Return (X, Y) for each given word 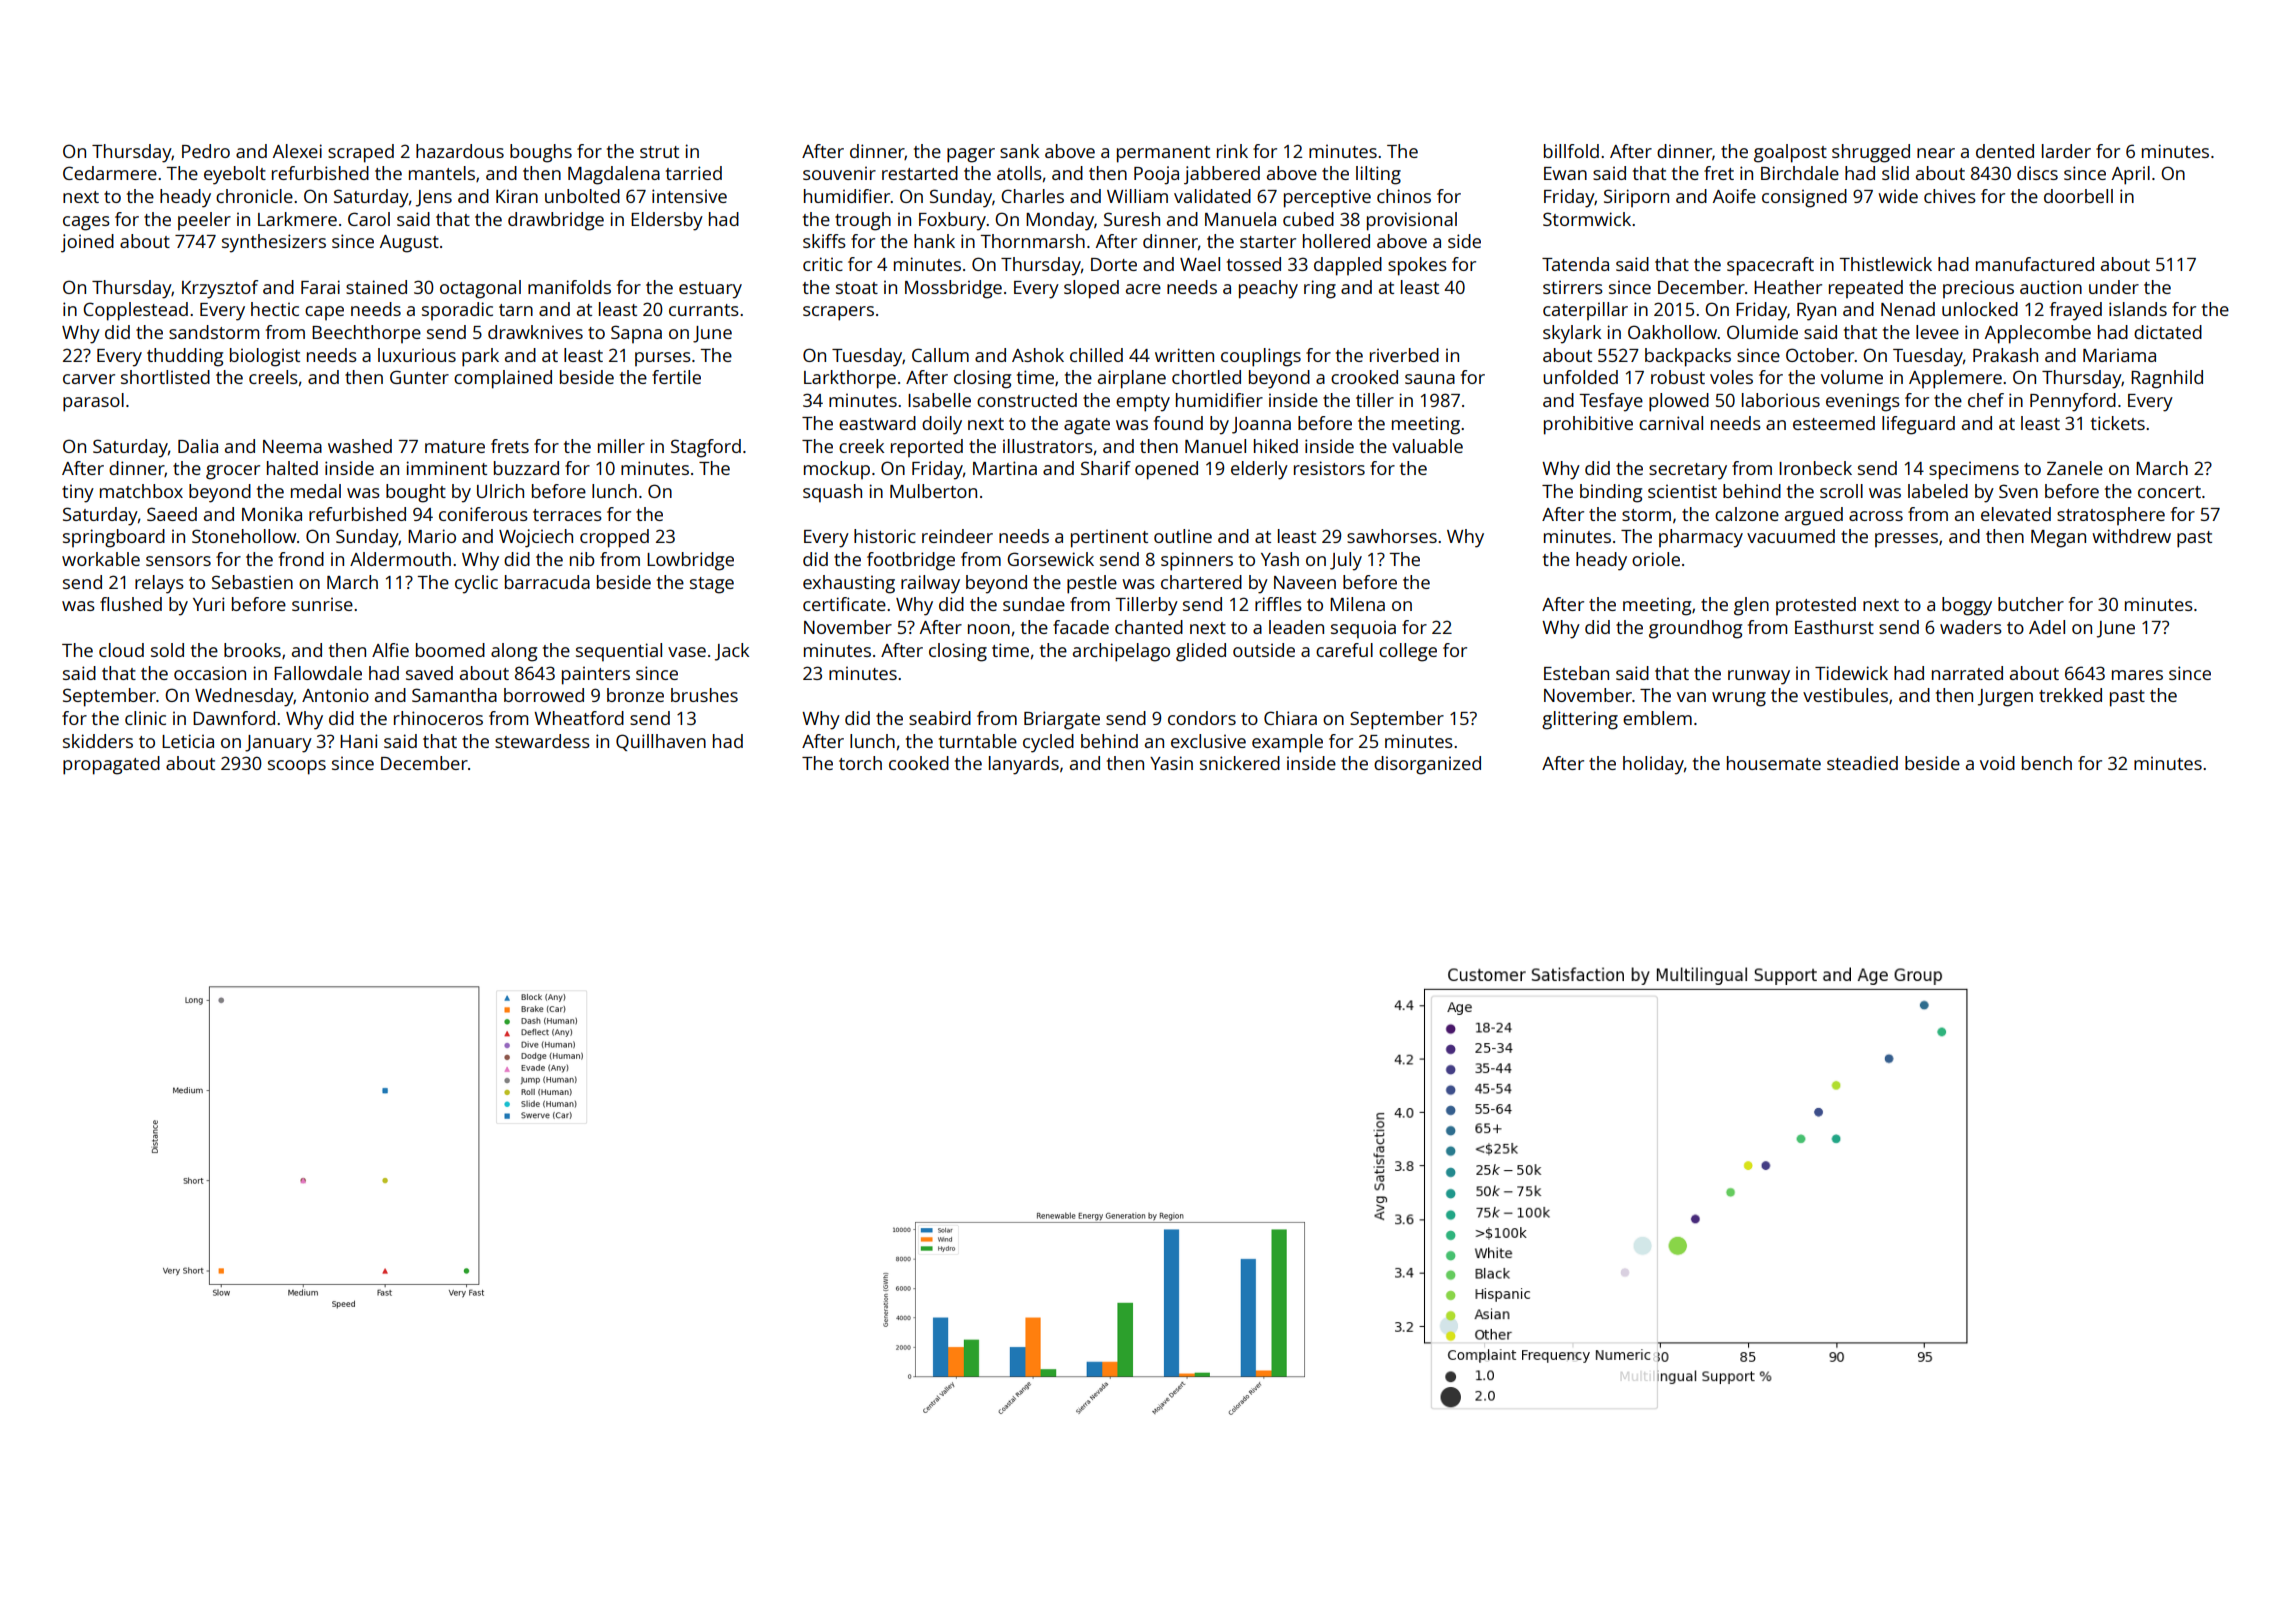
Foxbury (952, 221)
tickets (2118, 423)
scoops (297, 767)
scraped (361, 153)
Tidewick (1851, 673)
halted (292, 468)
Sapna (636, 334)
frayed (2076, 311)
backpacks (1688, 357)
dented (2005, 151)
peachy (1268, 289)
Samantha (454, 695)
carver (89, 379)
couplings (1261, 357)
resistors (1329, 468)
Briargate (1062, 720)
